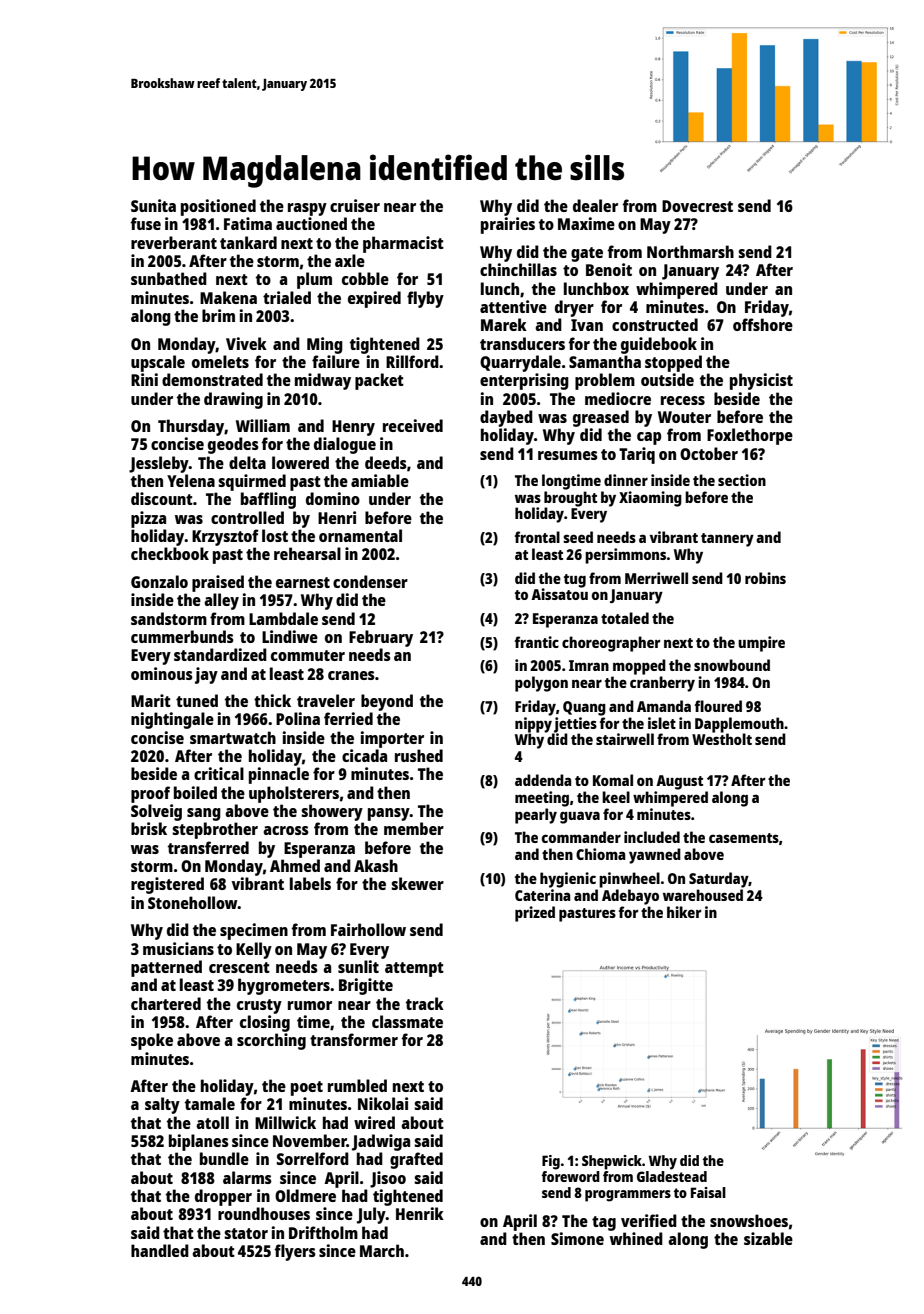 Image resolution: width=924 pixels, height=1314 pixels. I want to click on Sunita, so click(153, 205).
